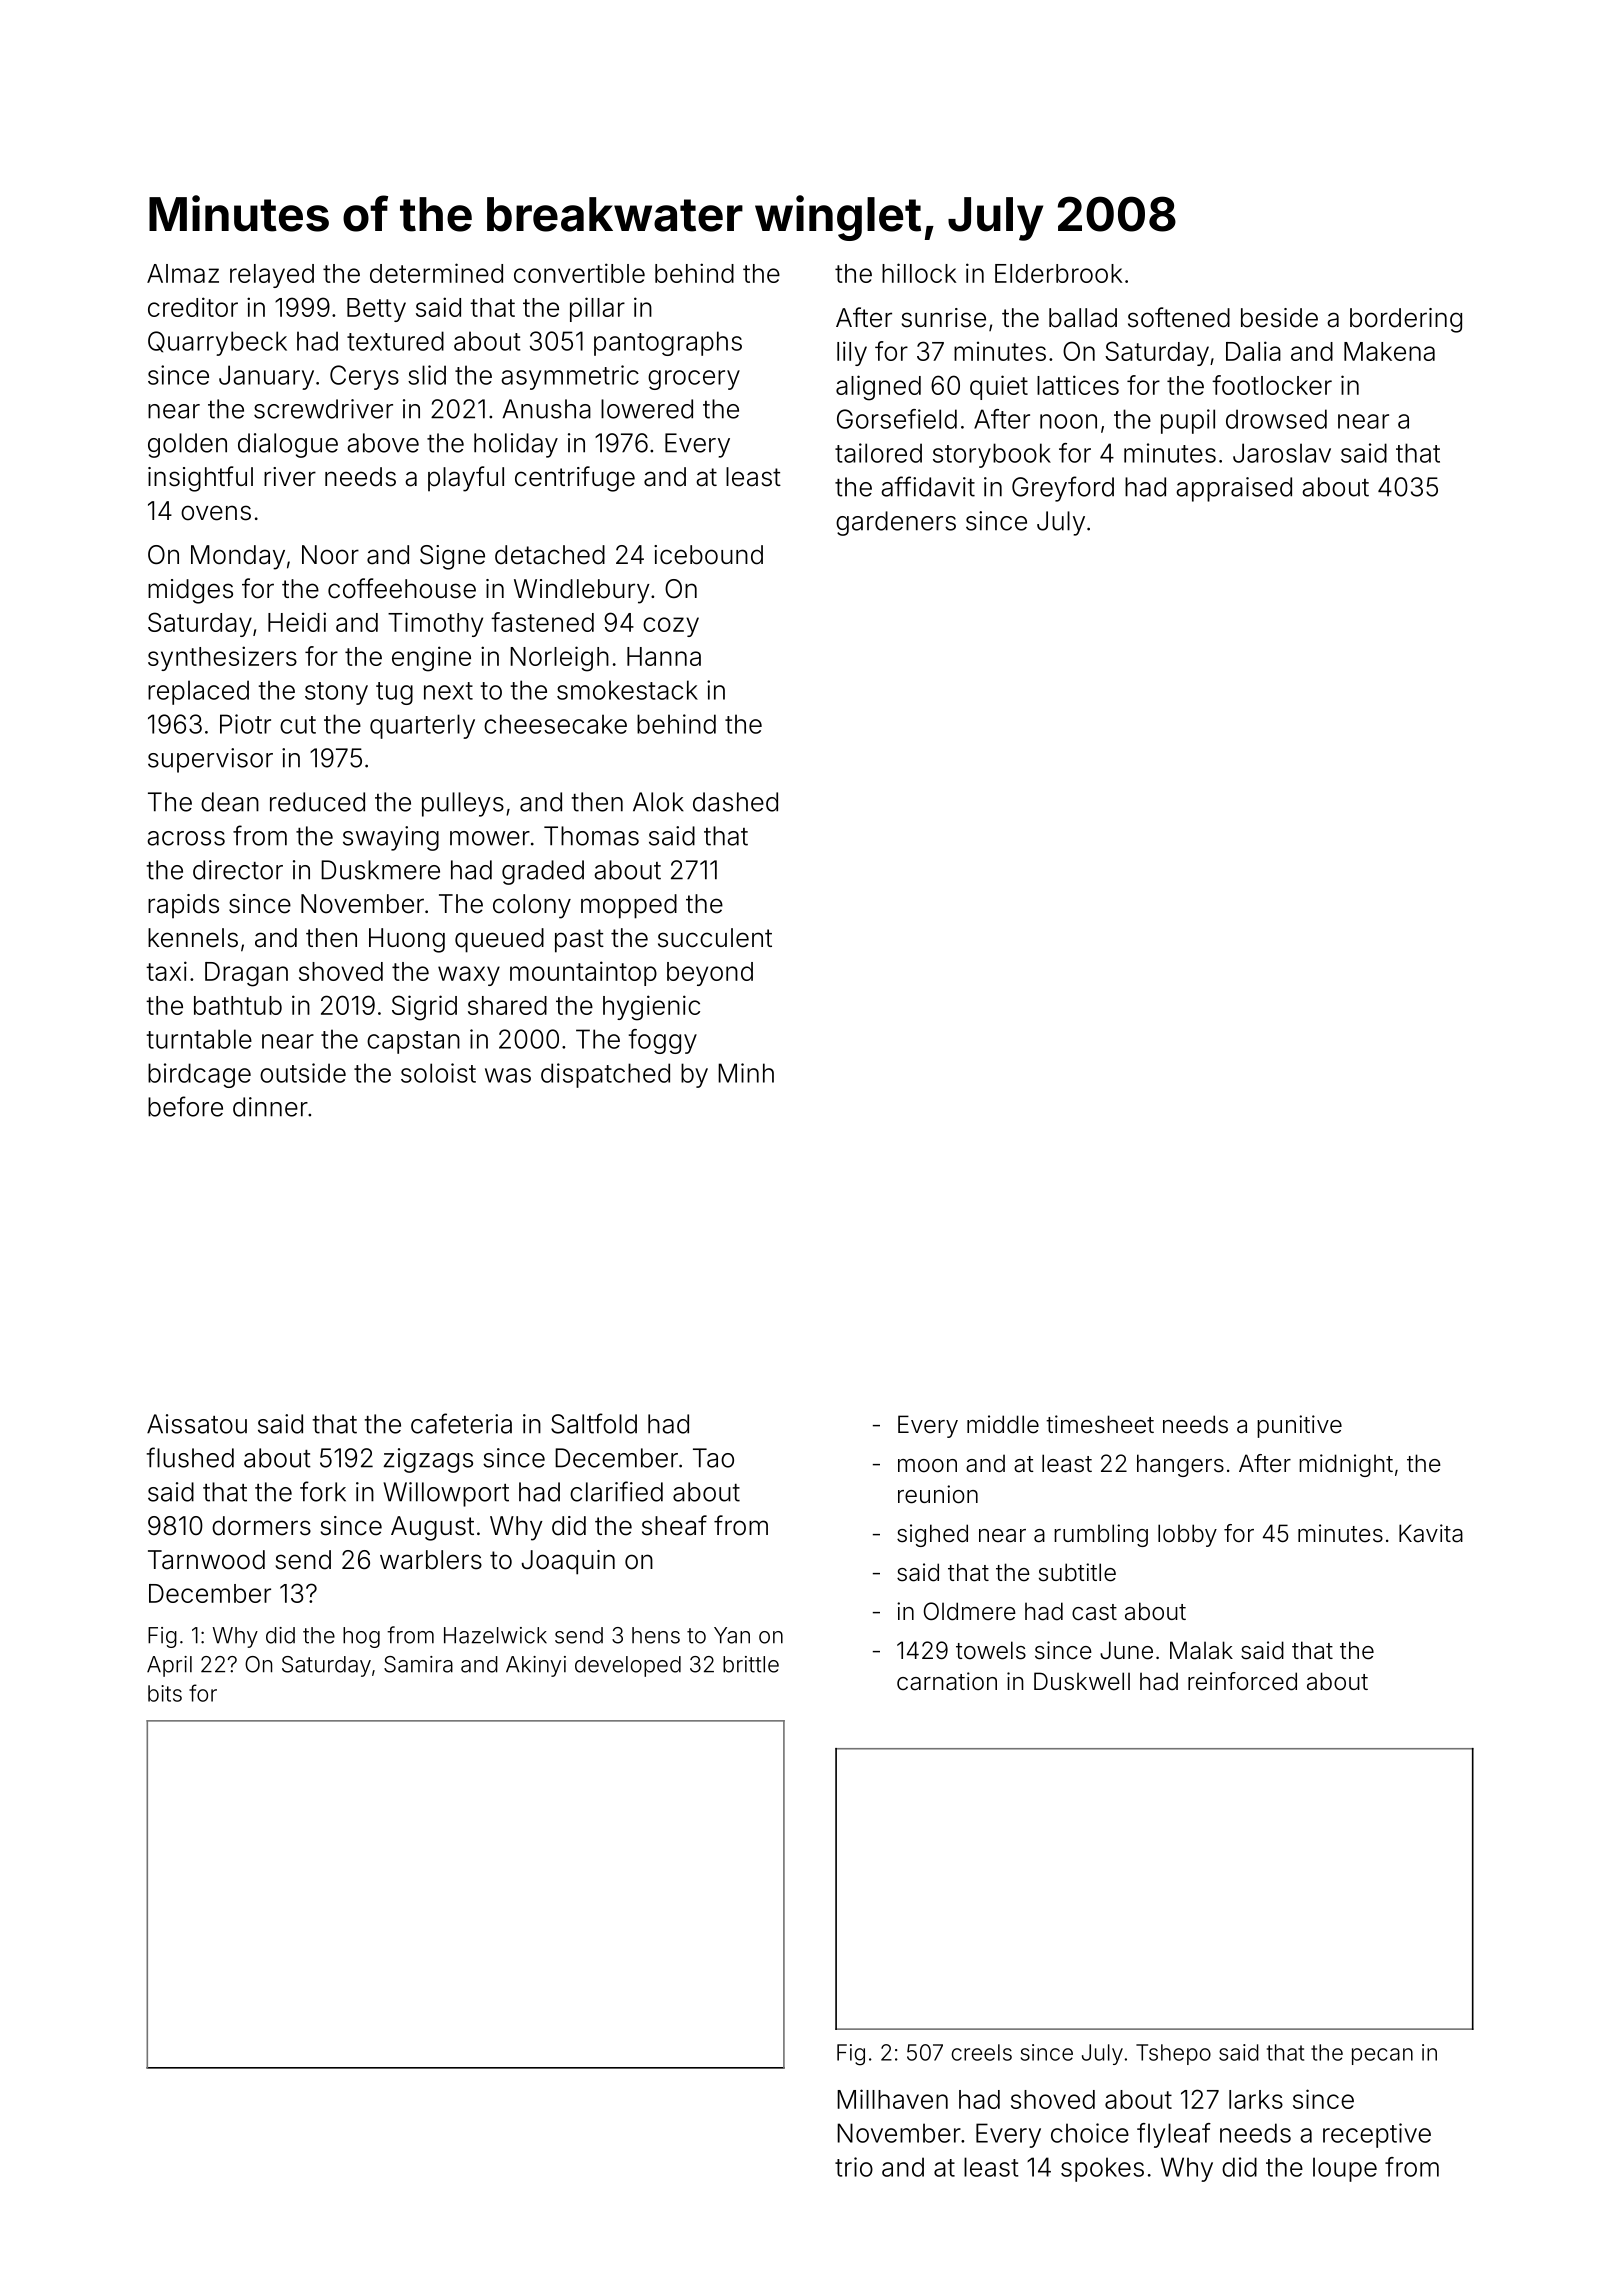 The height and width of the screenshot is (2292, 1620). I want to click on Tao, so click(713, 1458).
